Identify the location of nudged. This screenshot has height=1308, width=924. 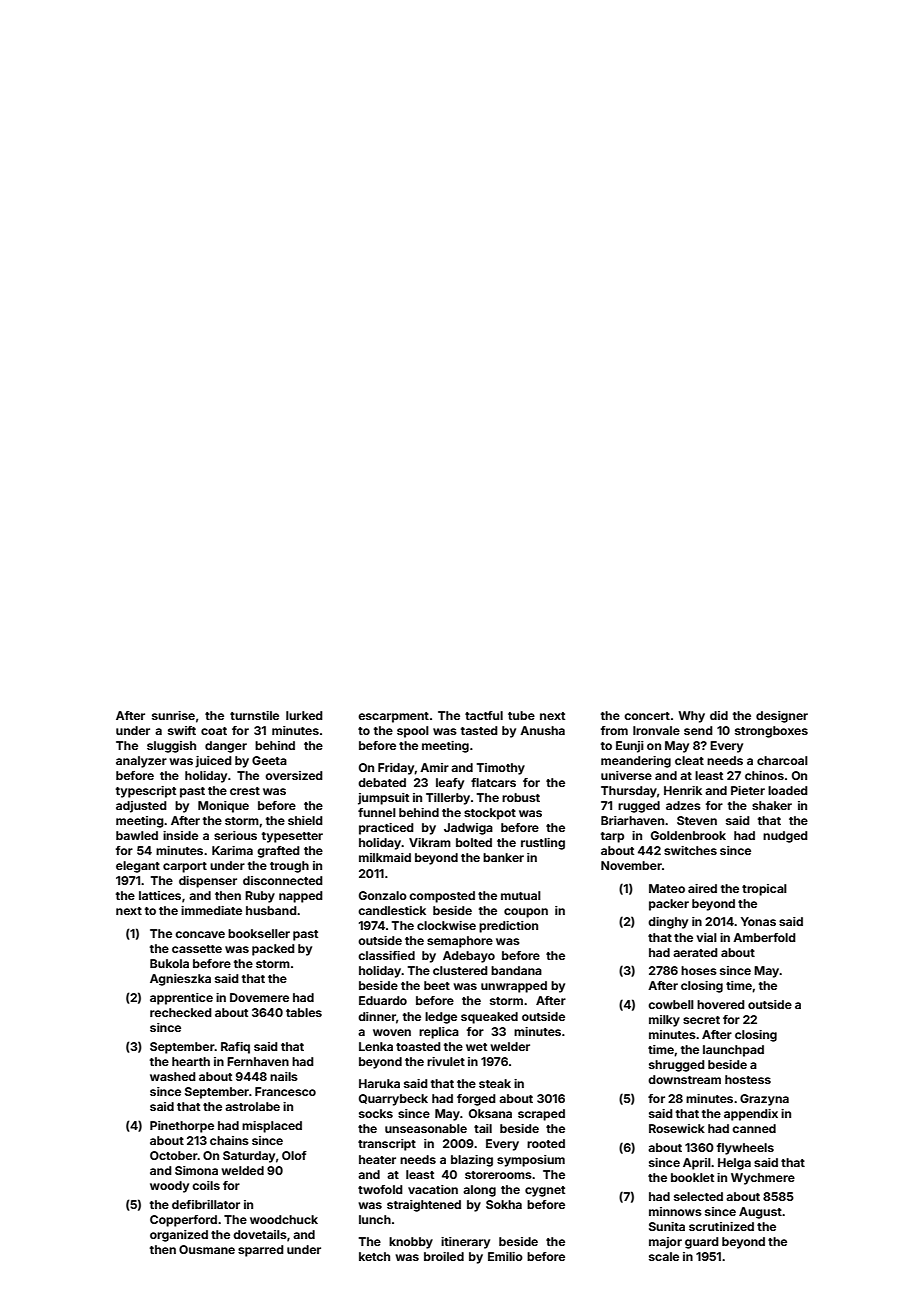
(785, 837).
